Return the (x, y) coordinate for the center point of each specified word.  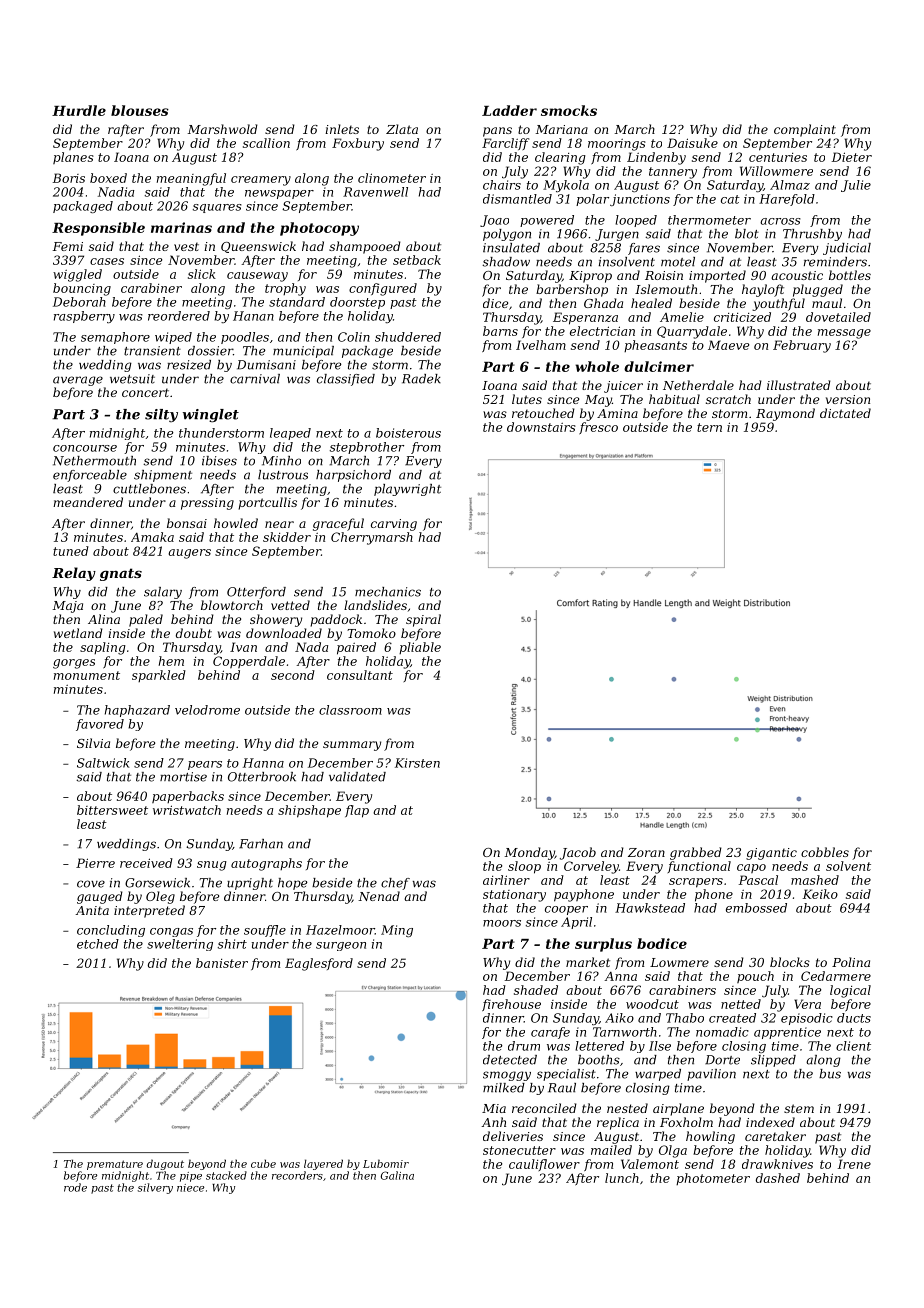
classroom (350, 710)
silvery (155, 1188)
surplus (603, 945)
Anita (92, 910)
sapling (103, 648)
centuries (778, 157)
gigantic (771, 854)
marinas (181, 227)
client (853, 1046)
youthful (778, 304)
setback (417, 260)
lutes (527, 399)
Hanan (253, 316)
